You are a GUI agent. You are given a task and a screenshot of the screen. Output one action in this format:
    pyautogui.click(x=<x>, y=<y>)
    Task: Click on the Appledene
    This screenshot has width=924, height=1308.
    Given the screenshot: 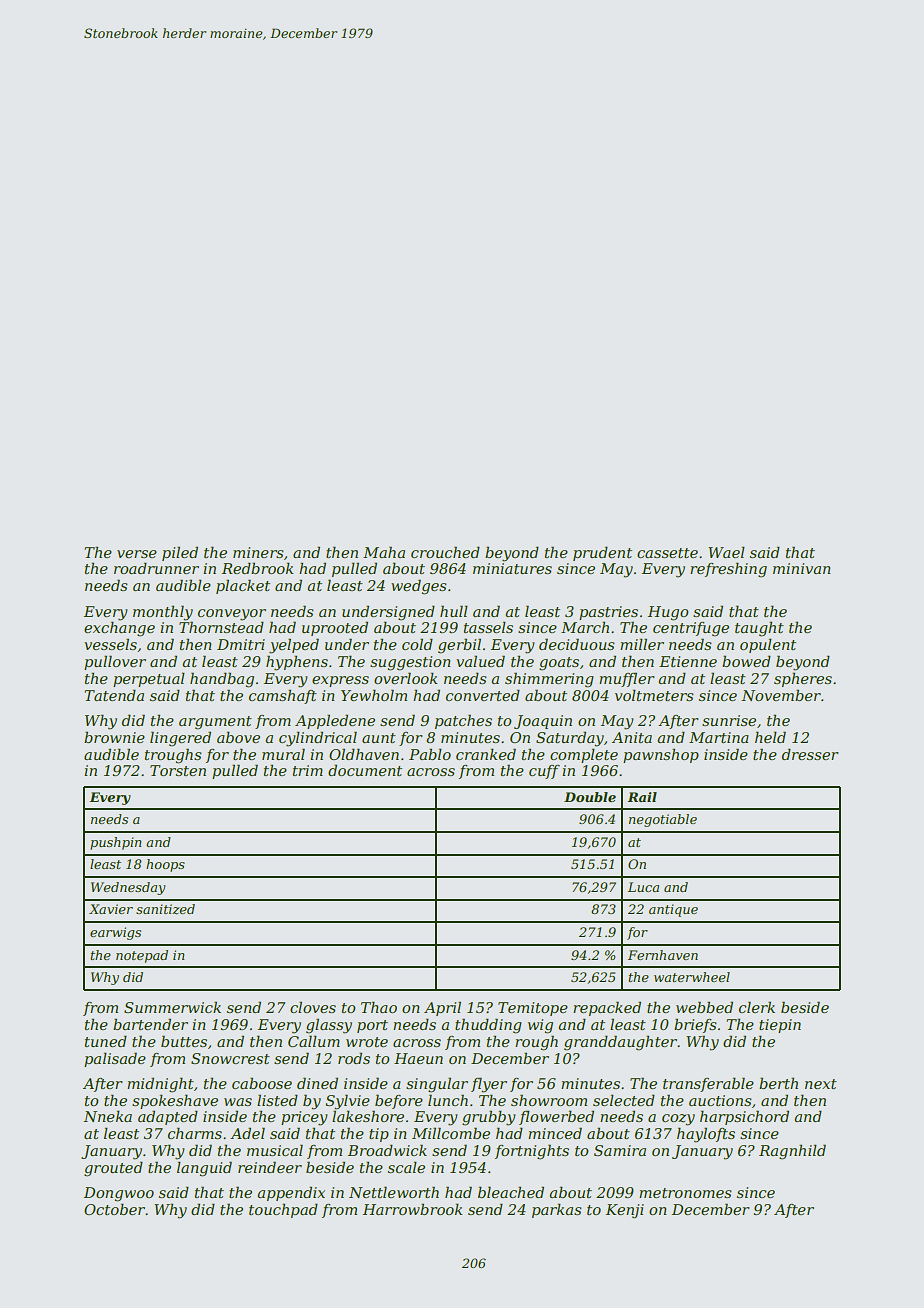 What is the action you would take?
    pyautogui.click(x=335, y=721)
